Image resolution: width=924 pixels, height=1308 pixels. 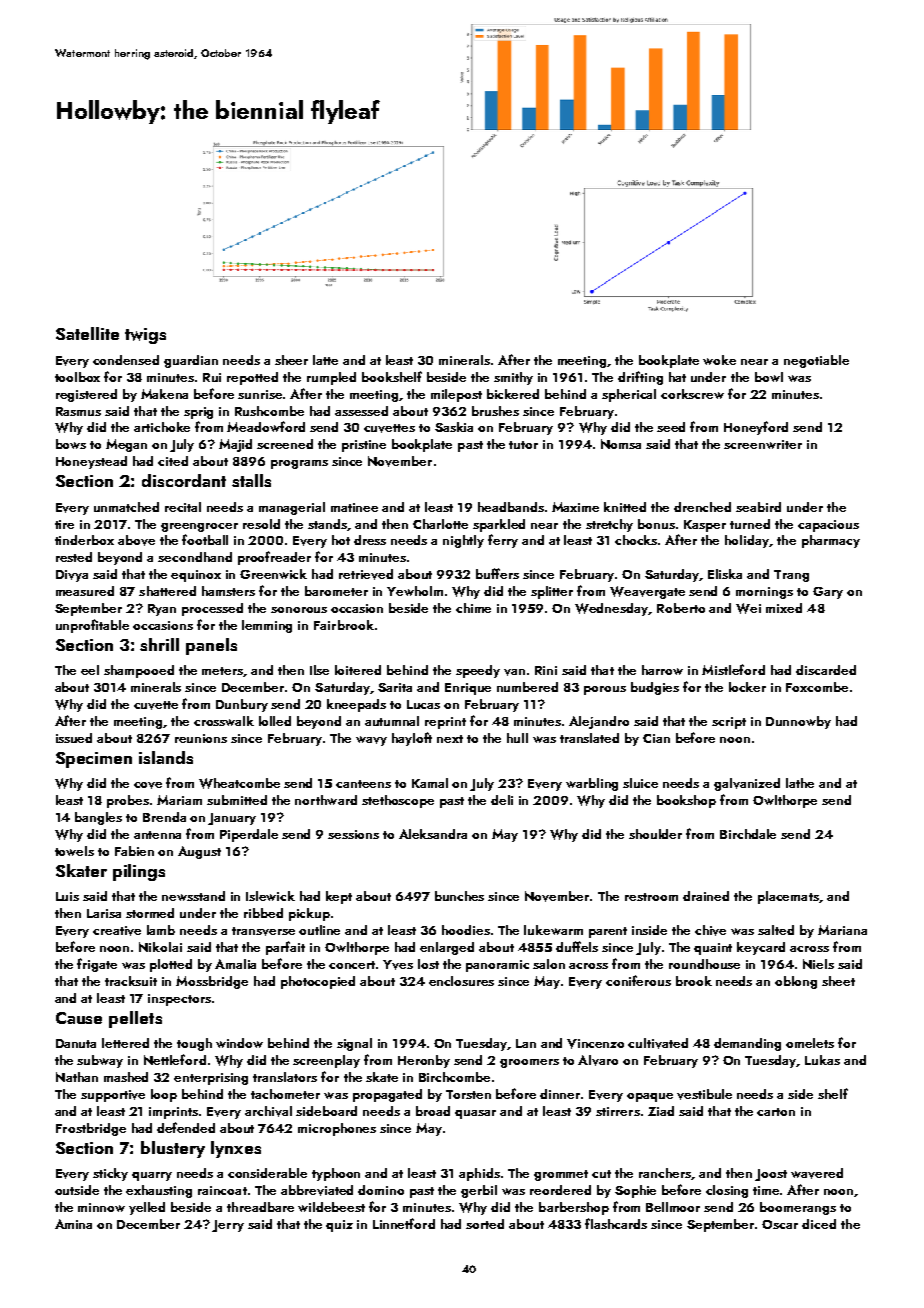 I want to click on twigs, so click(x=145, y=336).
